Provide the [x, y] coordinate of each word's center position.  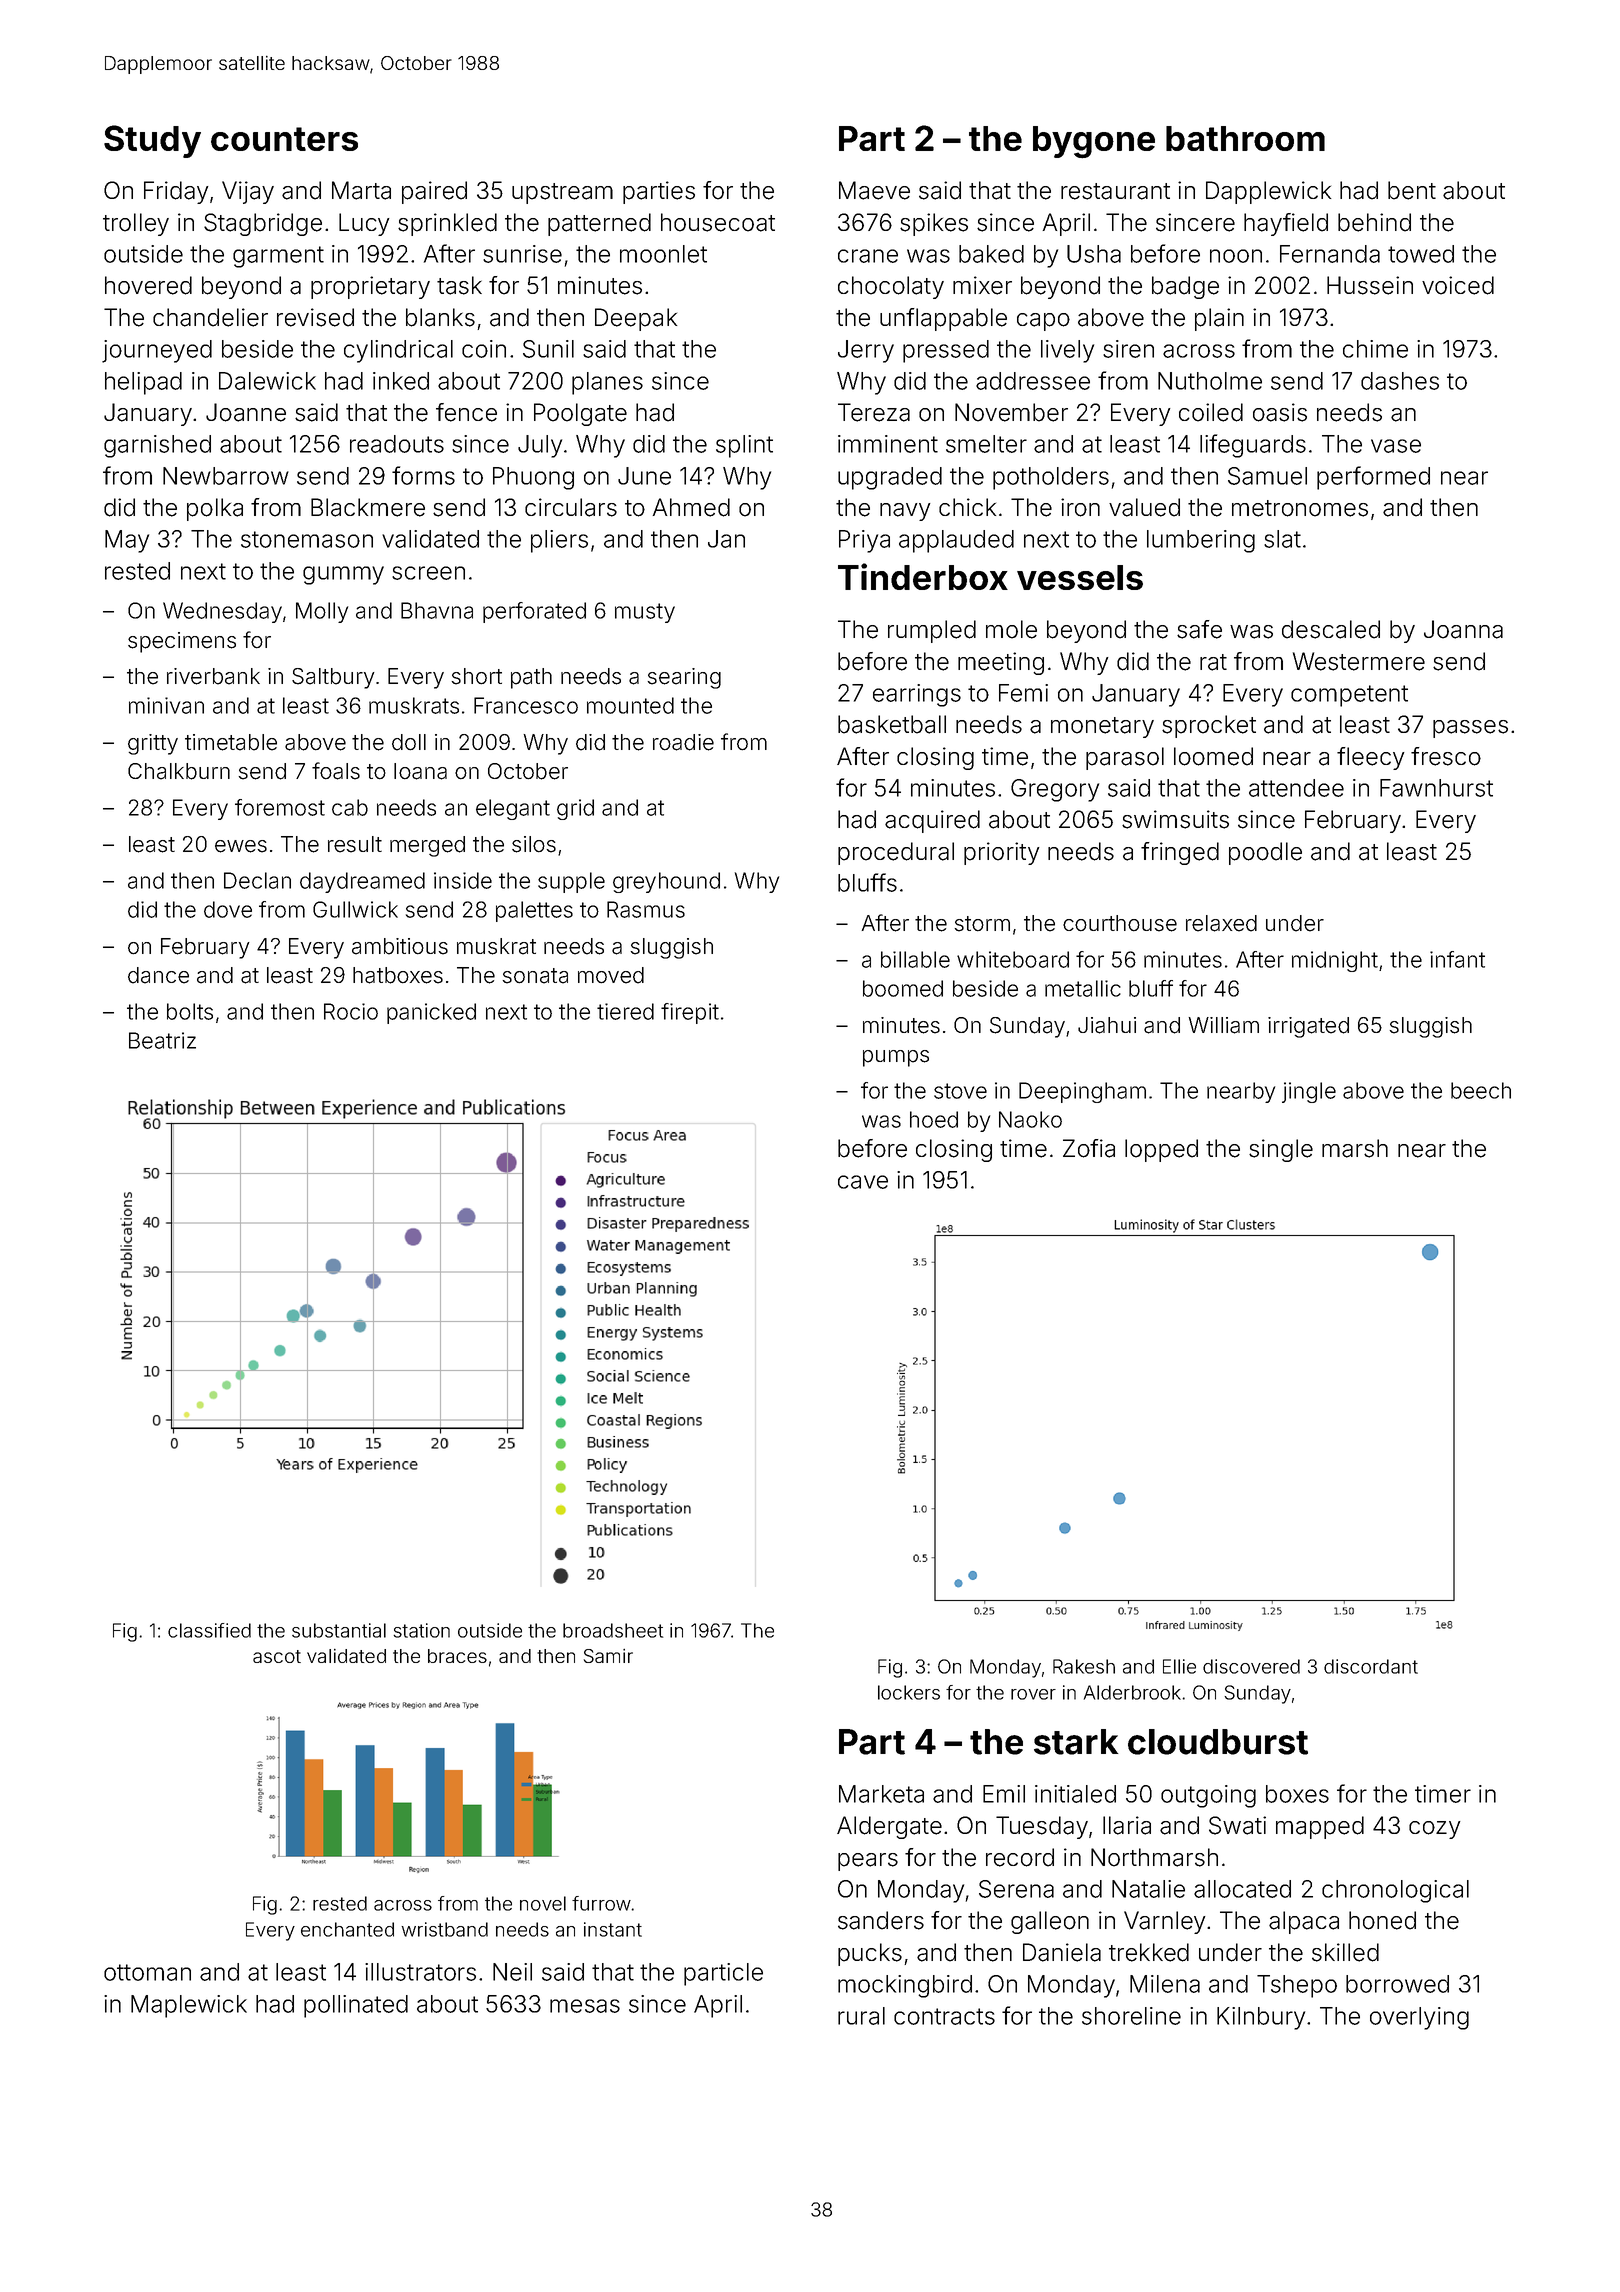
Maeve [874, 190]
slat [1282, 539]
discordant [1371, 1666]
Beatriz [162, 1040]
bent [1412, 190]
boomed [903, 988]
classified [209, 1630]
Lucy [364, 224]
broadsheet [613, 1630]
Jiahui [1107, 1025]
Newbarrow [226, 476]
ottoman [147, 1972]
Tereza [874, 412]
